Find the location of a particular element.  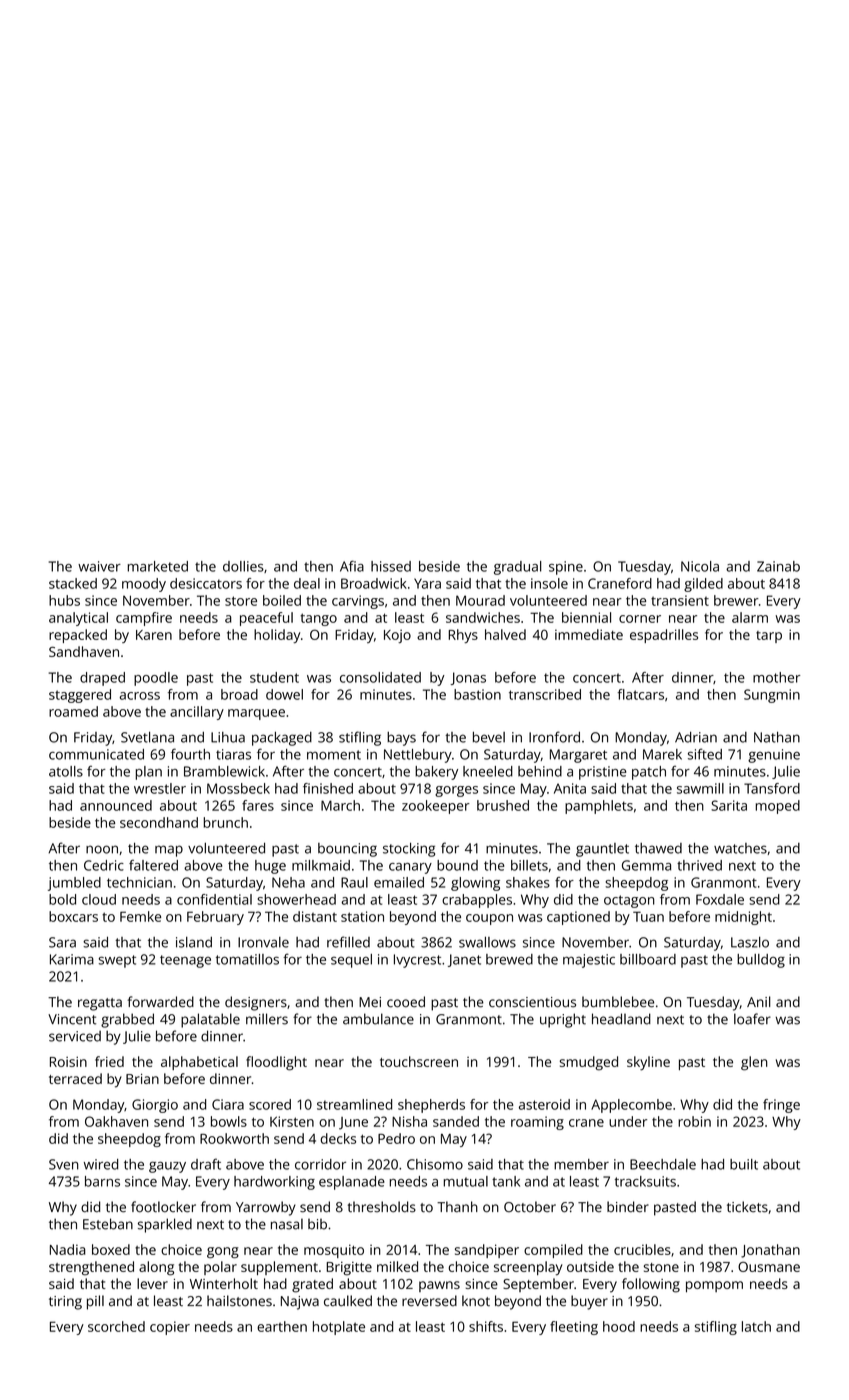

skyline is located at coordinates (648, 1063).
